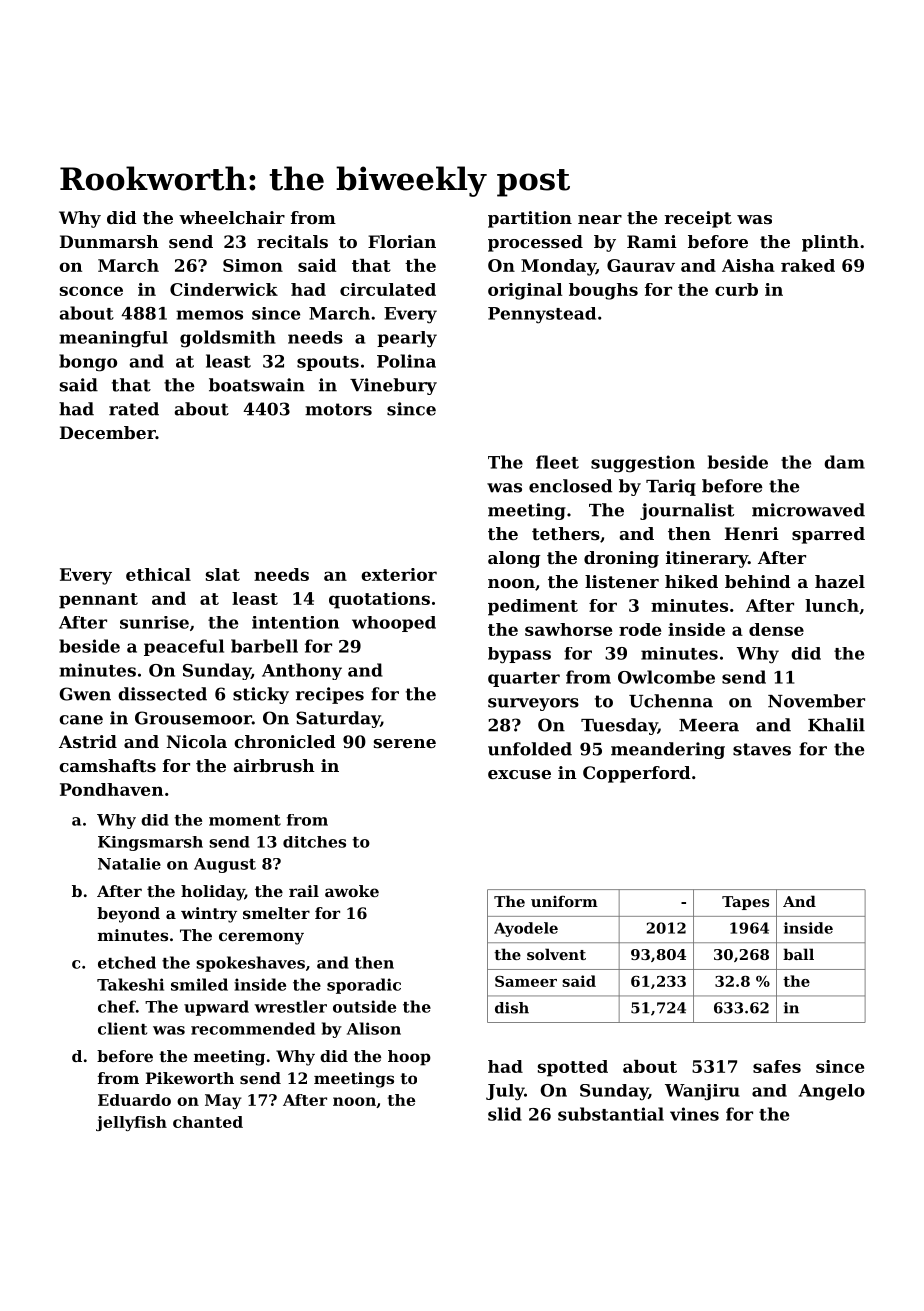  What do you see at coordinates (777, 1066) in the document?
I see `safes` at bounding box center [777, 1066].
